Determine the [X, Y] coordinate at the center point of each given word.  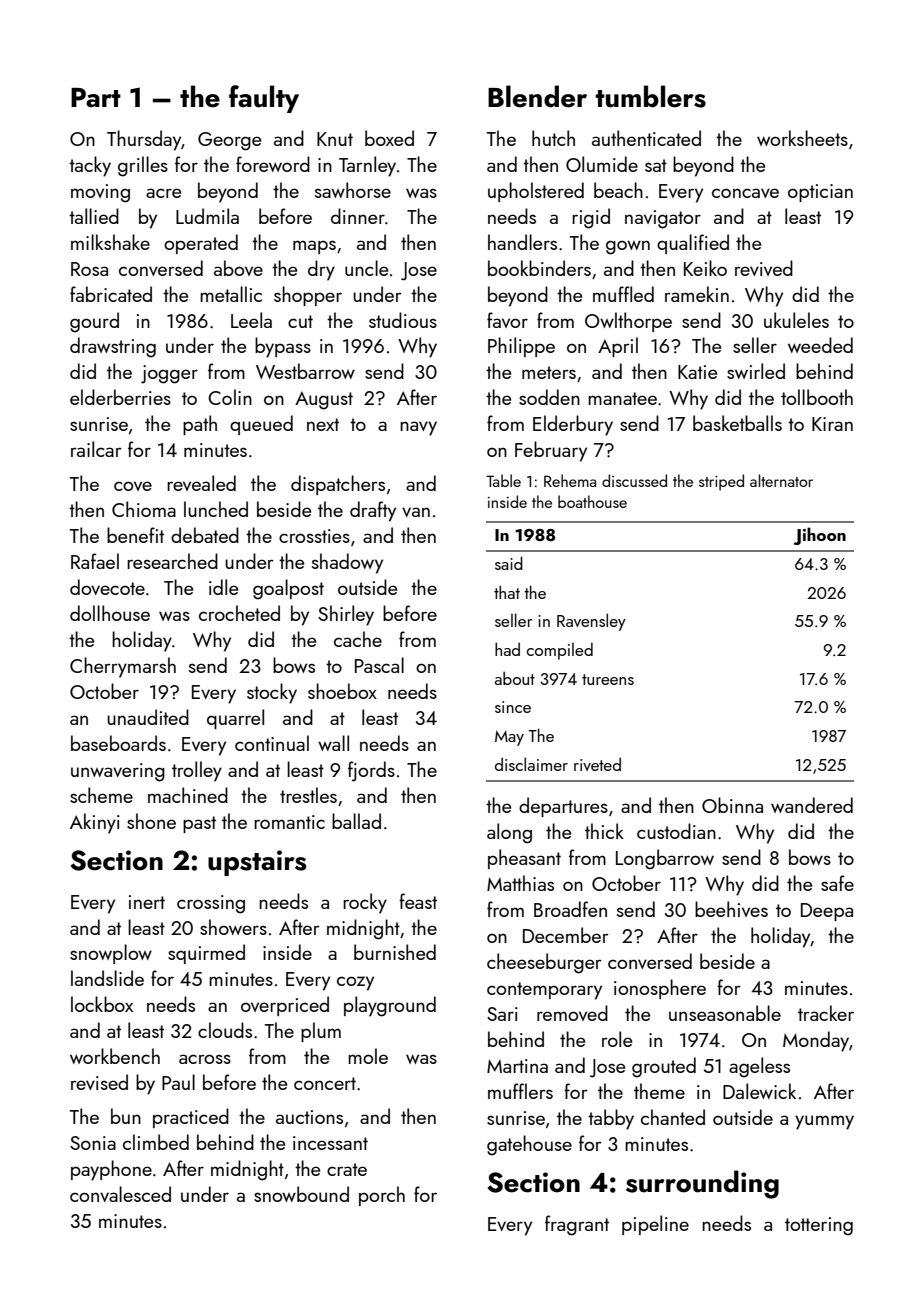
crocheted [239, 613]
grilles [143, 166]
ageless [759, 1067]
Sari [502, 1014]
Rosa [89, 269]
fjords [371, 771]
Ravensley [591, 622]
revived [764, 268]
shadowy [347, 563]
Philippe [521, 347]
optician [820, 193]
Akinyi [95, 823]
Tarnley [367, 166]
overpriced [285, 1006]
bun [126, 1116]
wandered [812, 805]
